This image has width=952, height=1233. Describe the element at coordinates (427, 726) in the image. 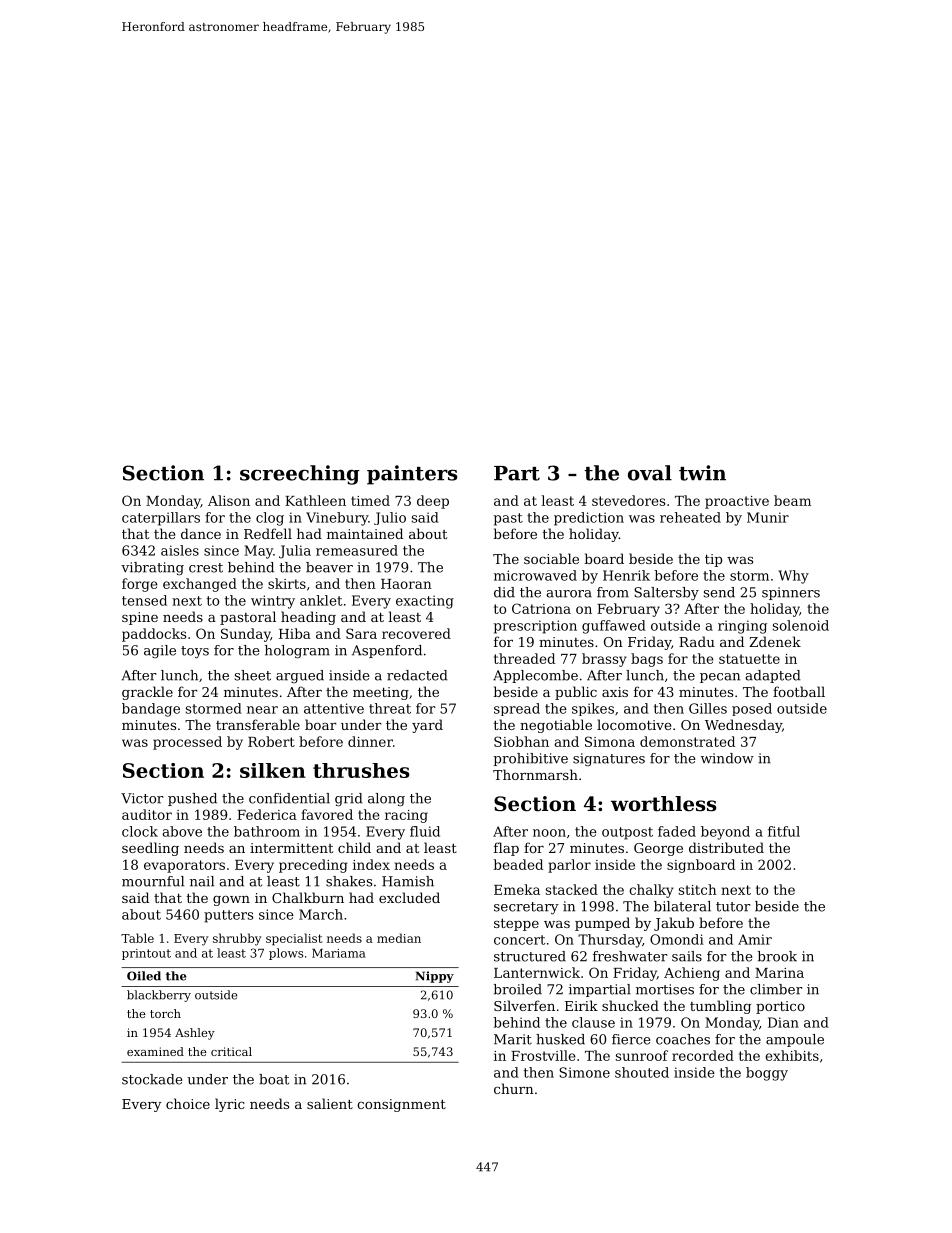

I see `yard` at that location.
